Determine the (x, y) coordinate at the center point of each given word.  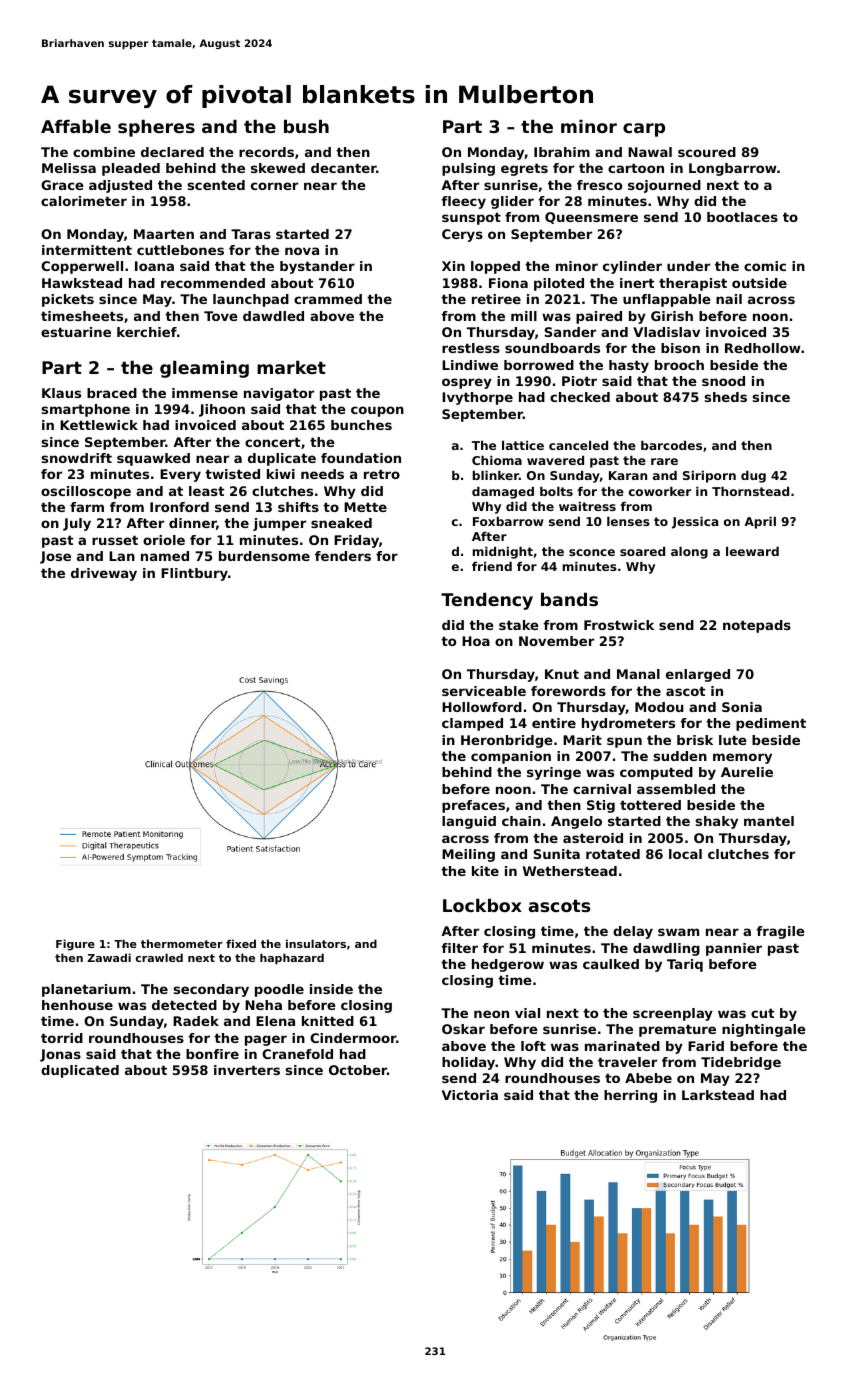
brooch (679, 365)
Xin (453, 266)
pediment (771, 724)
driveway (104, 574)
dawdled (273, 316)
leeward (752, 551)
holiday (468, 1063)
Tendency (487, 601)
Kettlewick (99, 425)
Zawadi (109, 957)
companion (511, 757)
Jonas (60, 1055)
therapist (693, 284)
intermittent (87, 250)
